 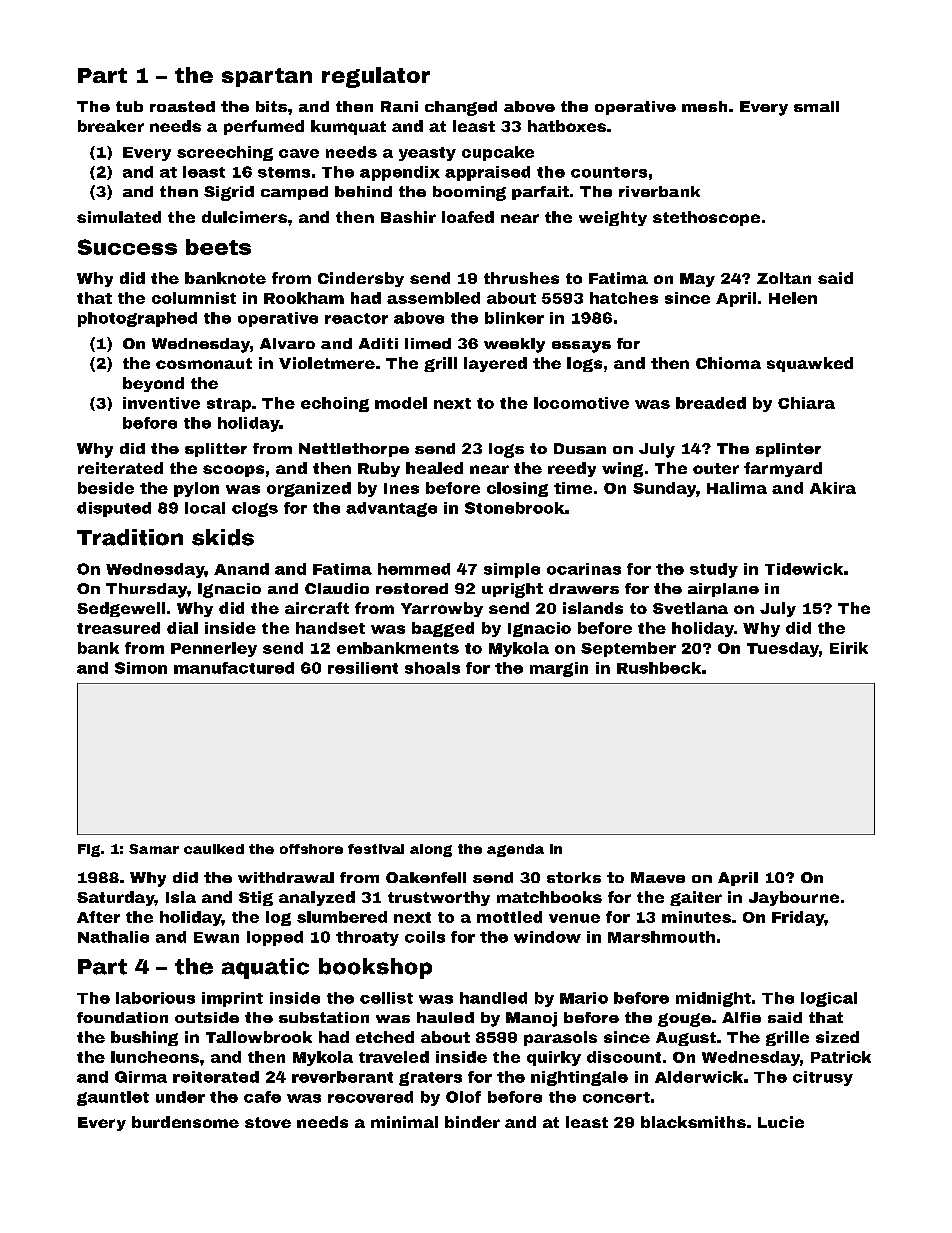 I want to click on Manoj, so click(x=531, y=1019).
